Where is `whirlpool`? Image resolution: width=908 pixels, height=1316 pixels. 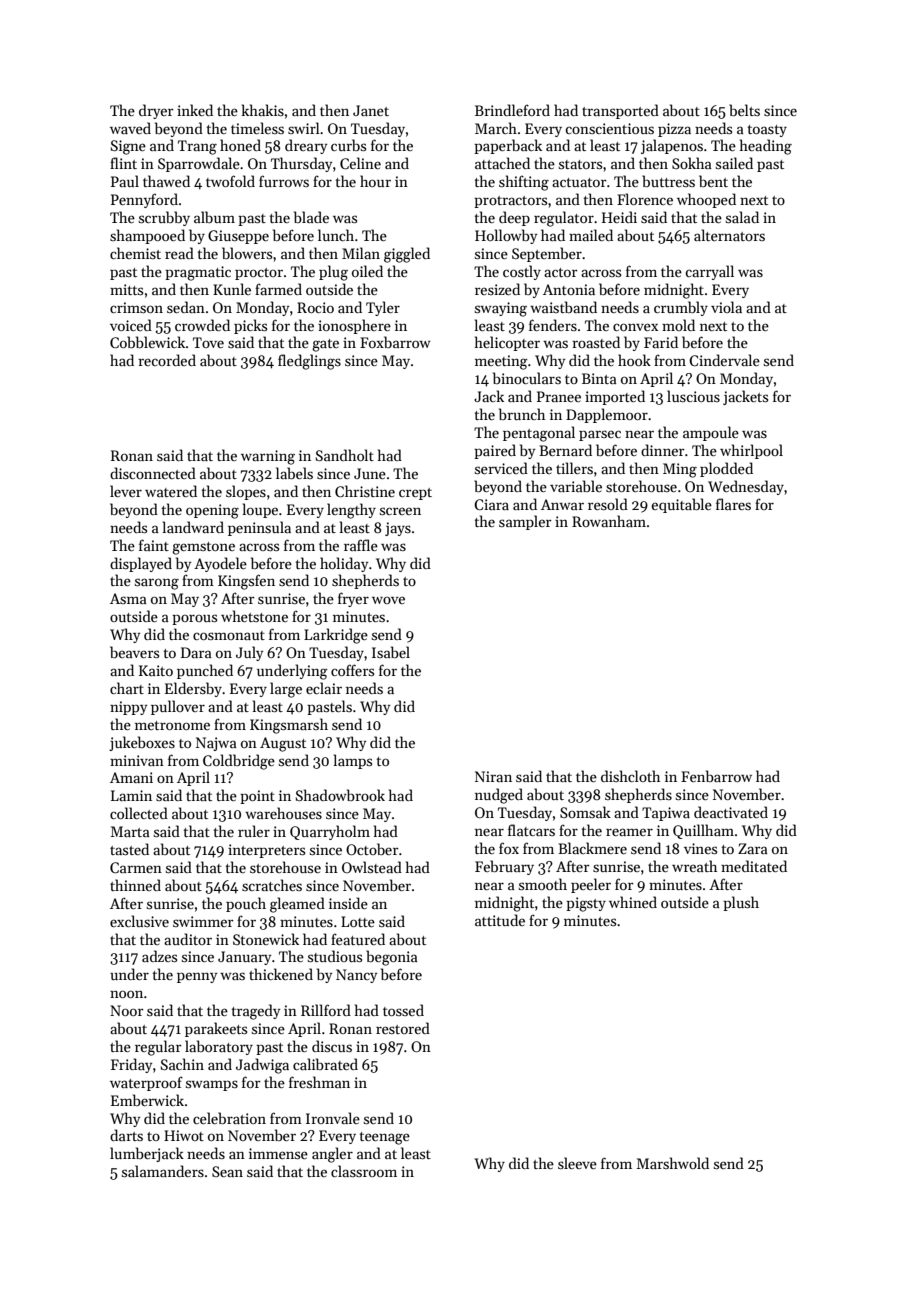 whirlpool is located at coordinates (751, 451).
